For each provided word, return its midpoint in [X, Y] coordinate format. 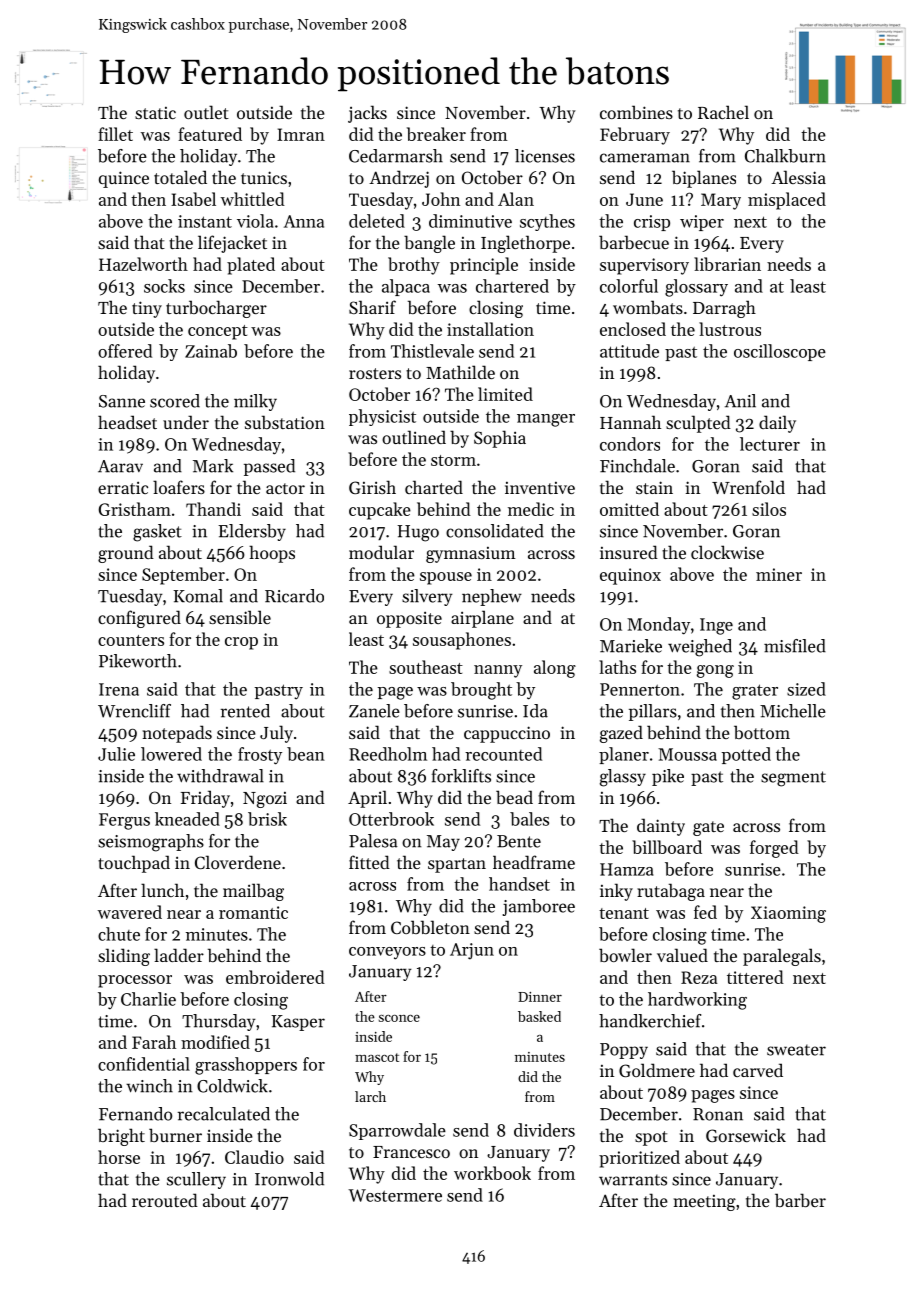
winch [149, 1086]
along [555, 669]
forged [774, 849]
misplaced [787, 201]
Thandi [213, 509]
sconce [399, 1018]
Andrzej [399, 179]
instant [205, 221]
